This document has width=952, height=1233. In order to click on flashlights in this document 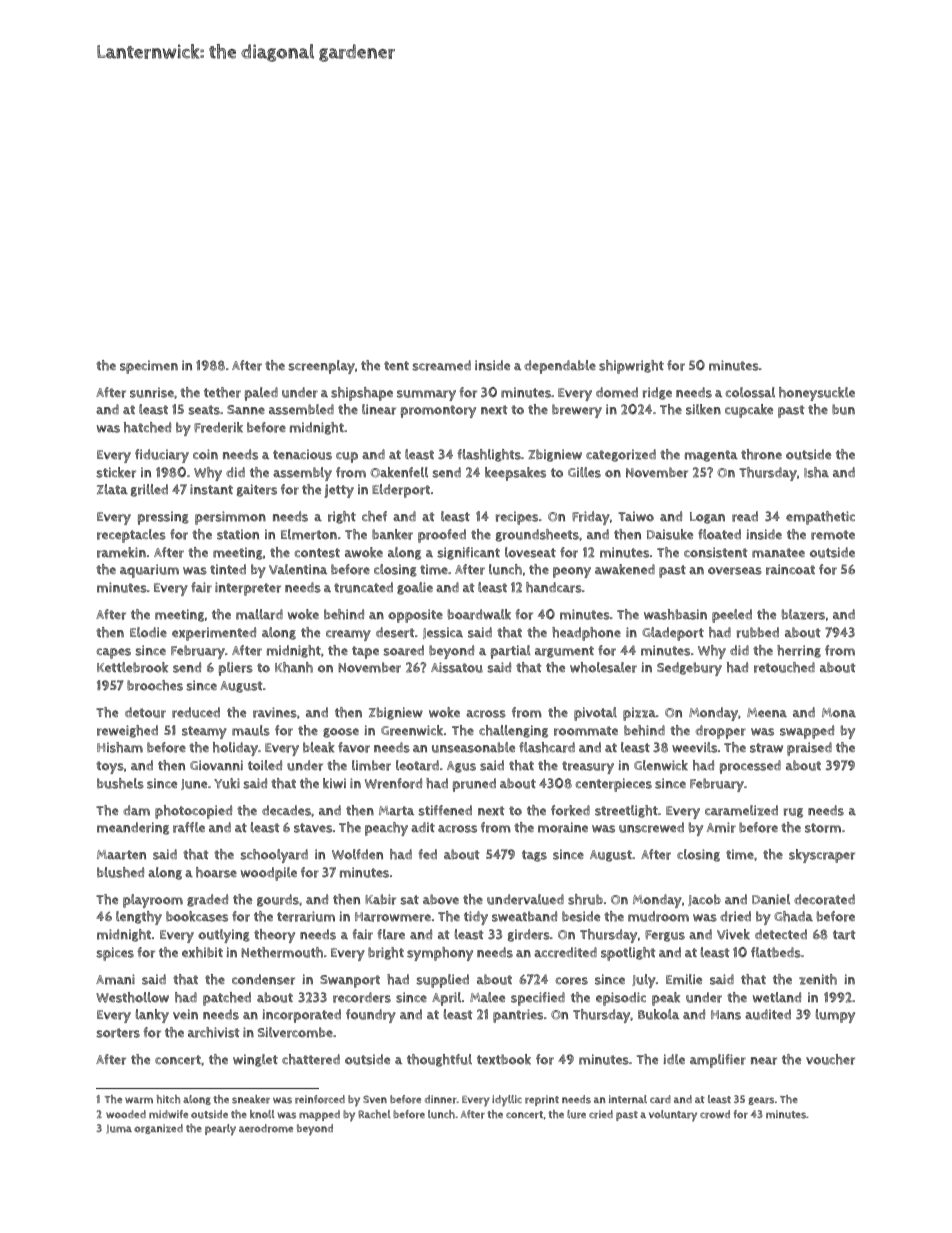, I will do `click(489, 455)`.
